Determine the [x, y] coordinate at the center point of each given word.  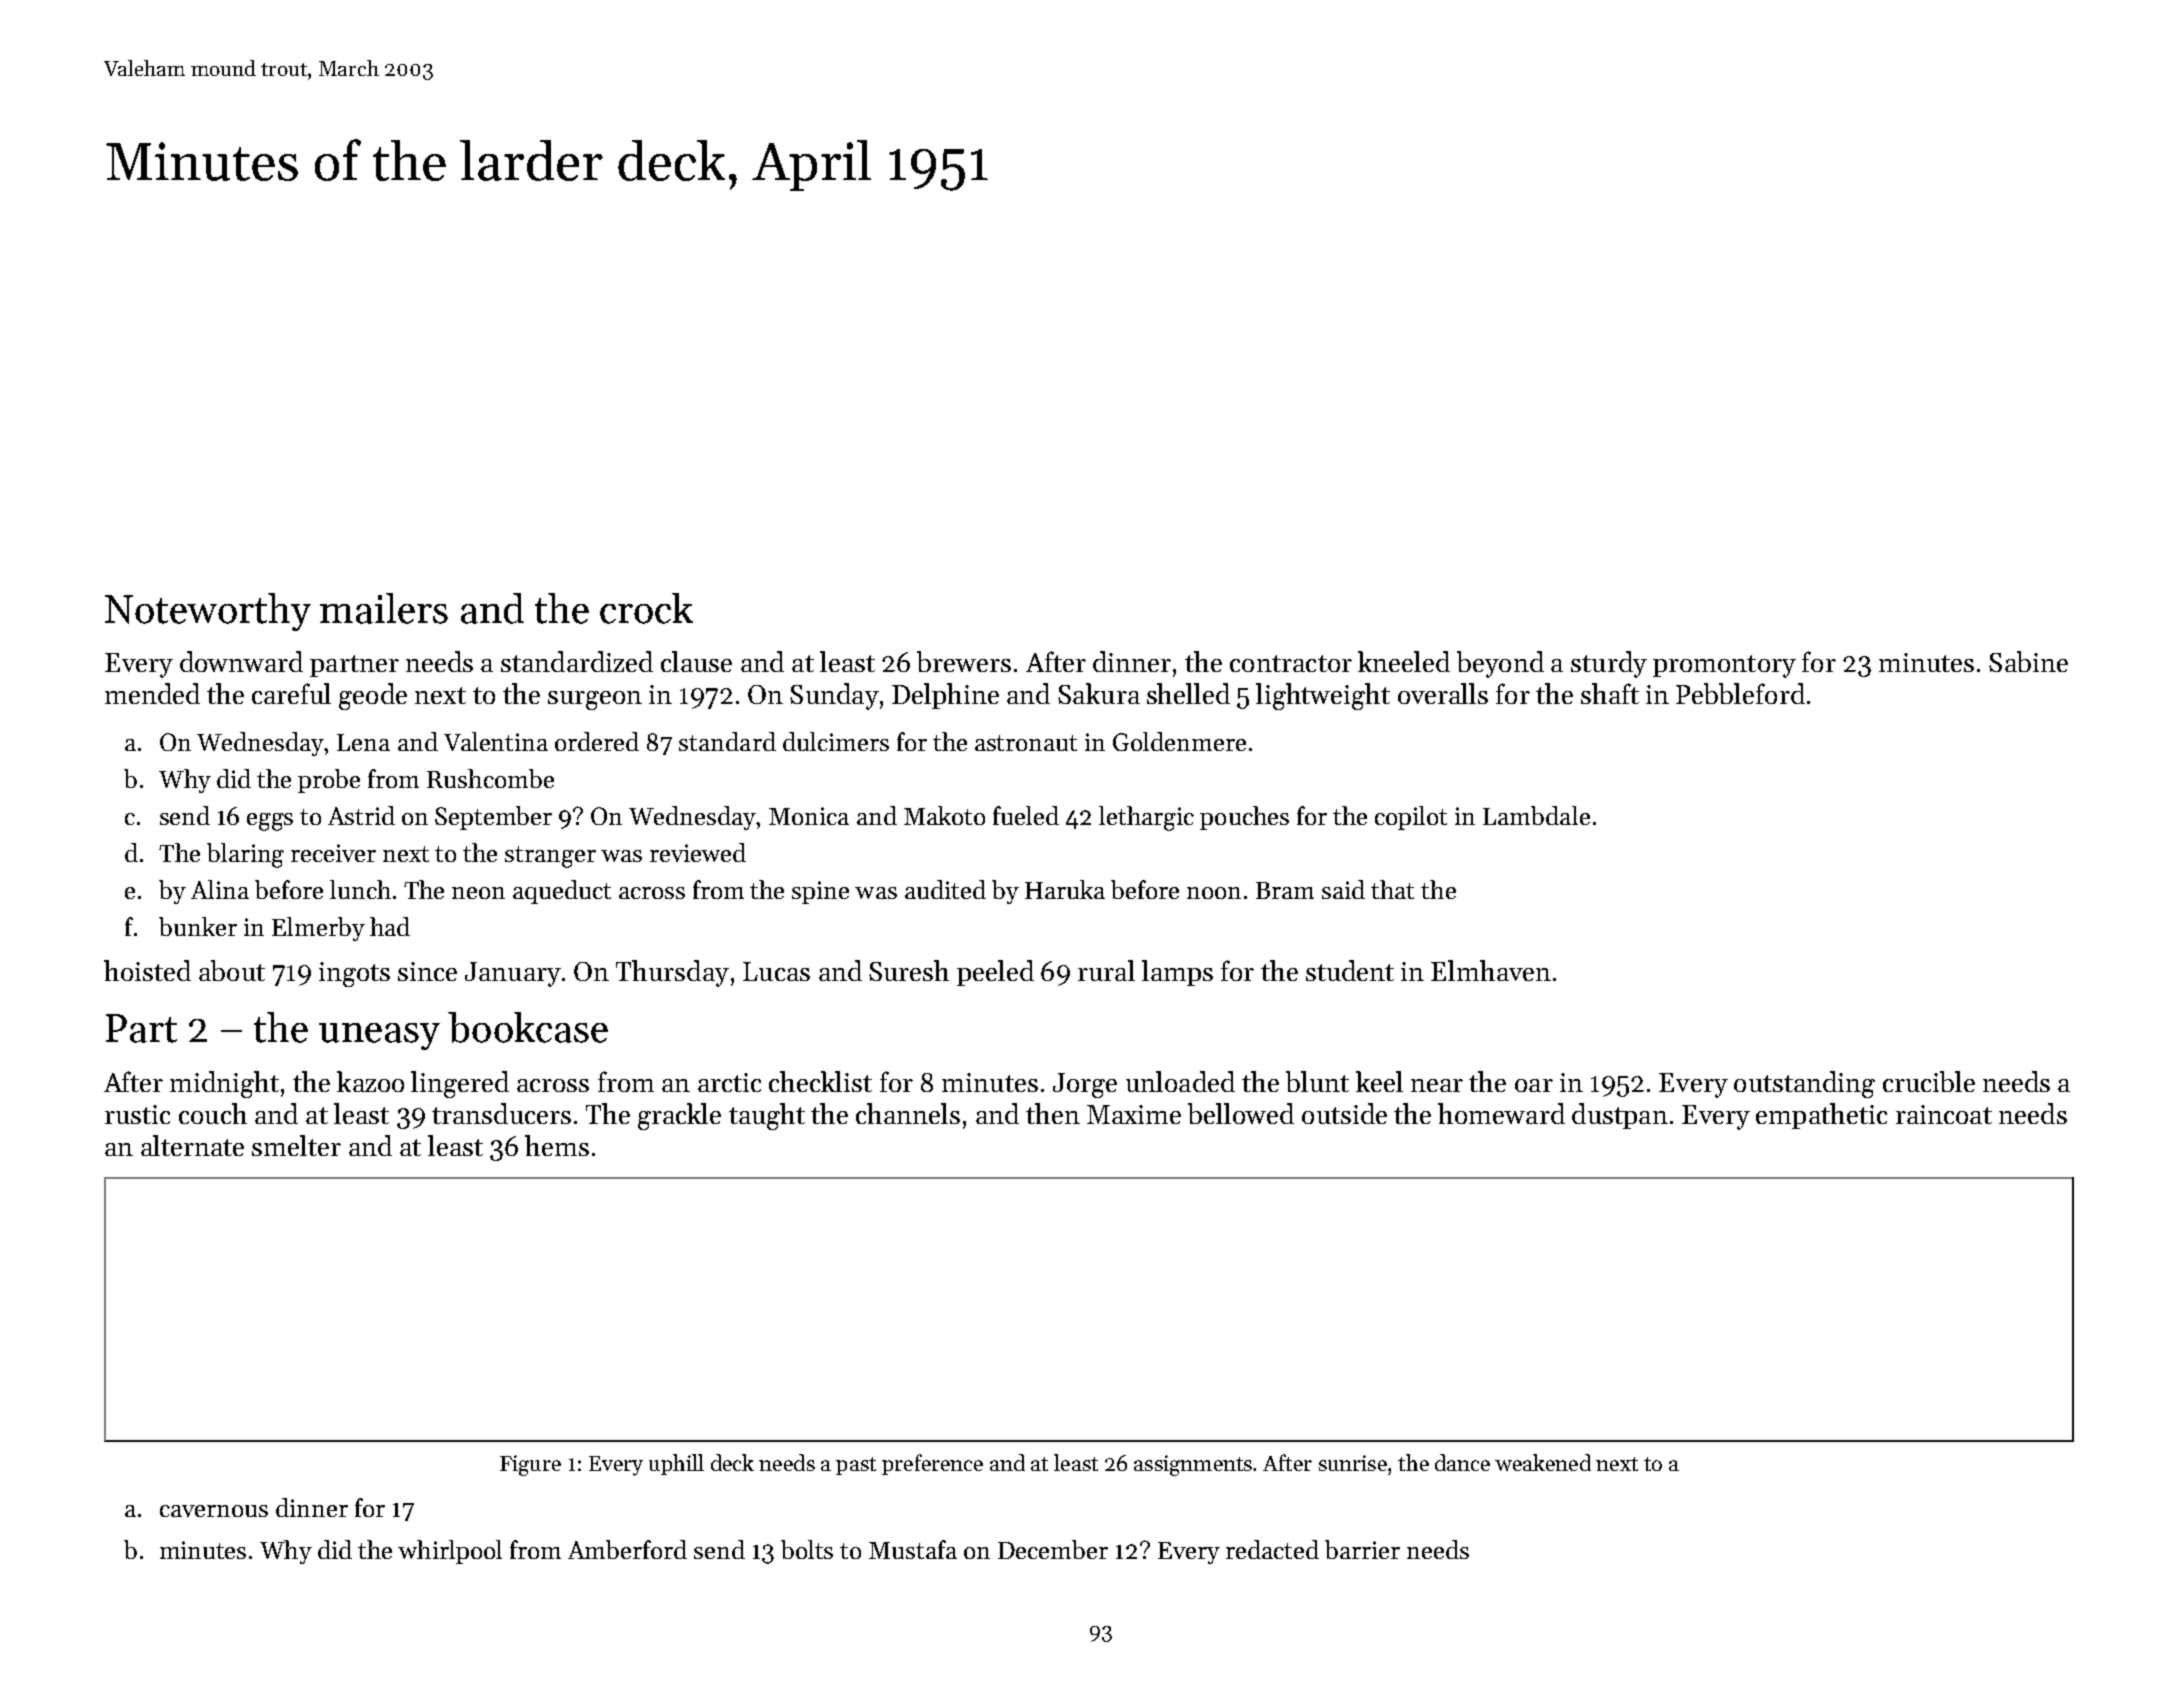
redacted [1272, 1549]
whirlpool [450, 1552]
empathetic [1821, 1116]
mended [152, 693]
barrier [1362, 1549]
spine [820, 892]
